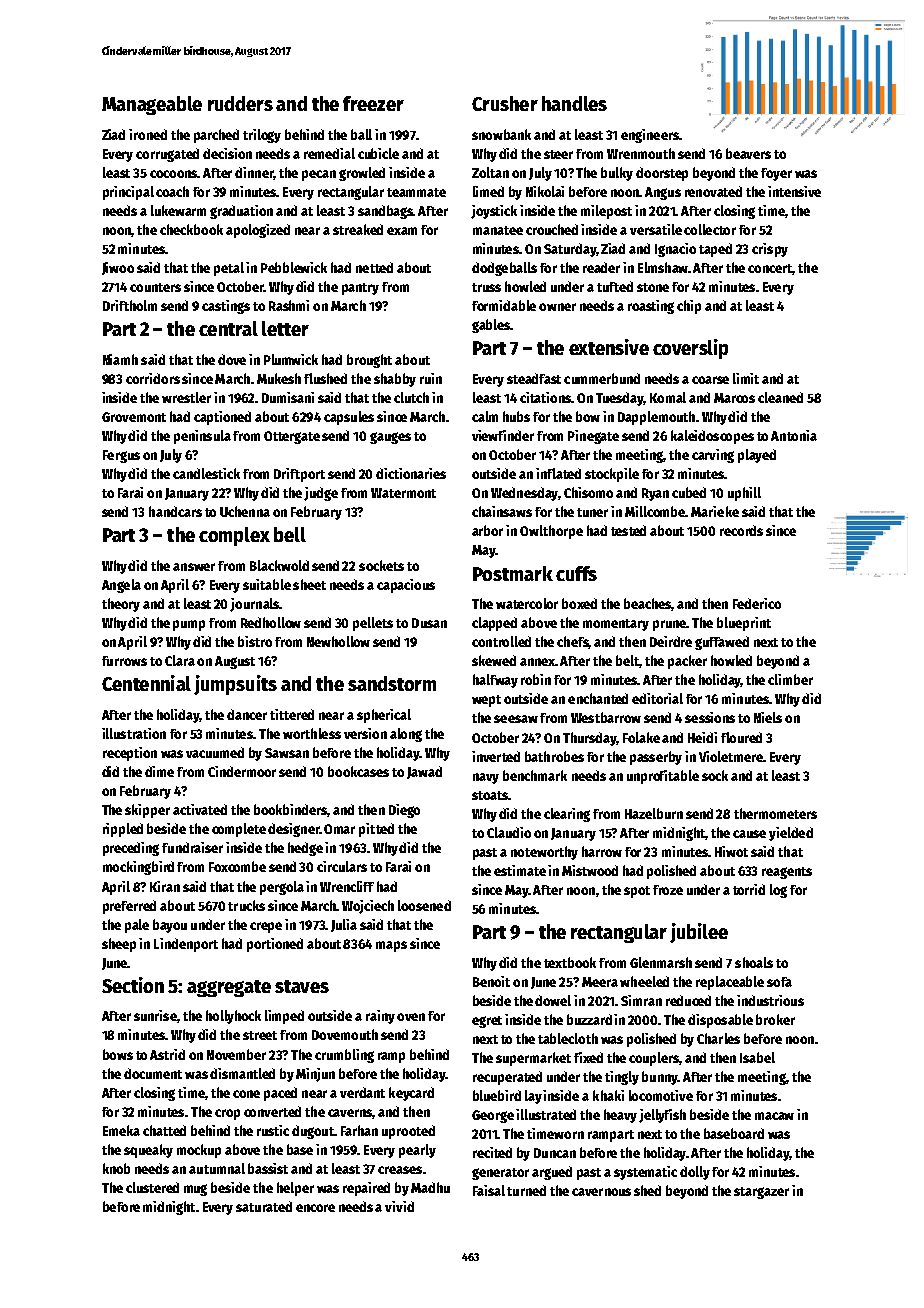 The height and width of the document is (1308, 924). What do you see at coordinates (373, 103) in the document?
I see `freezer` at bounding box center [373, 103].
